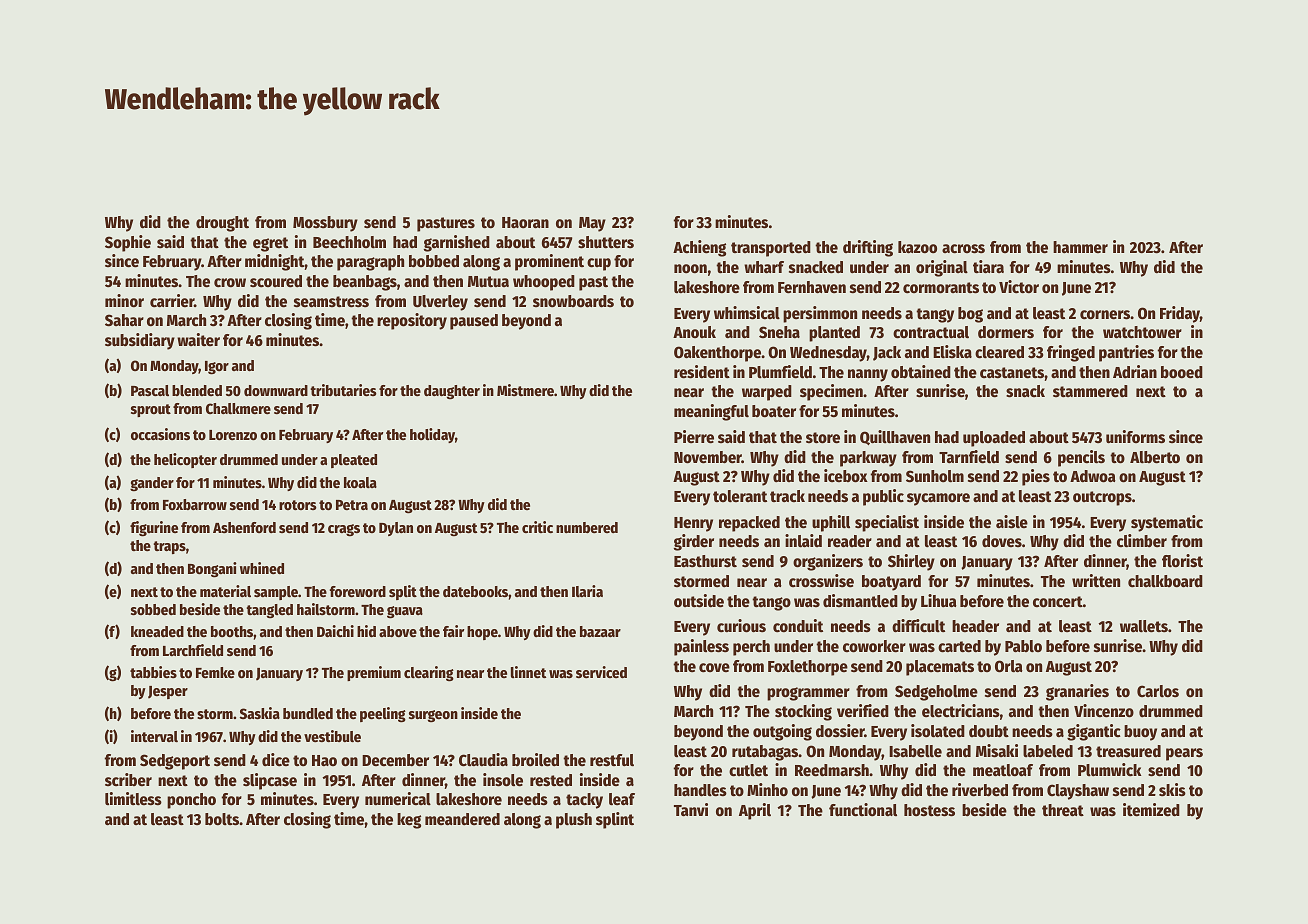 The image size is (1308, 924). I want to click on hammer, so click(1080, 247).
